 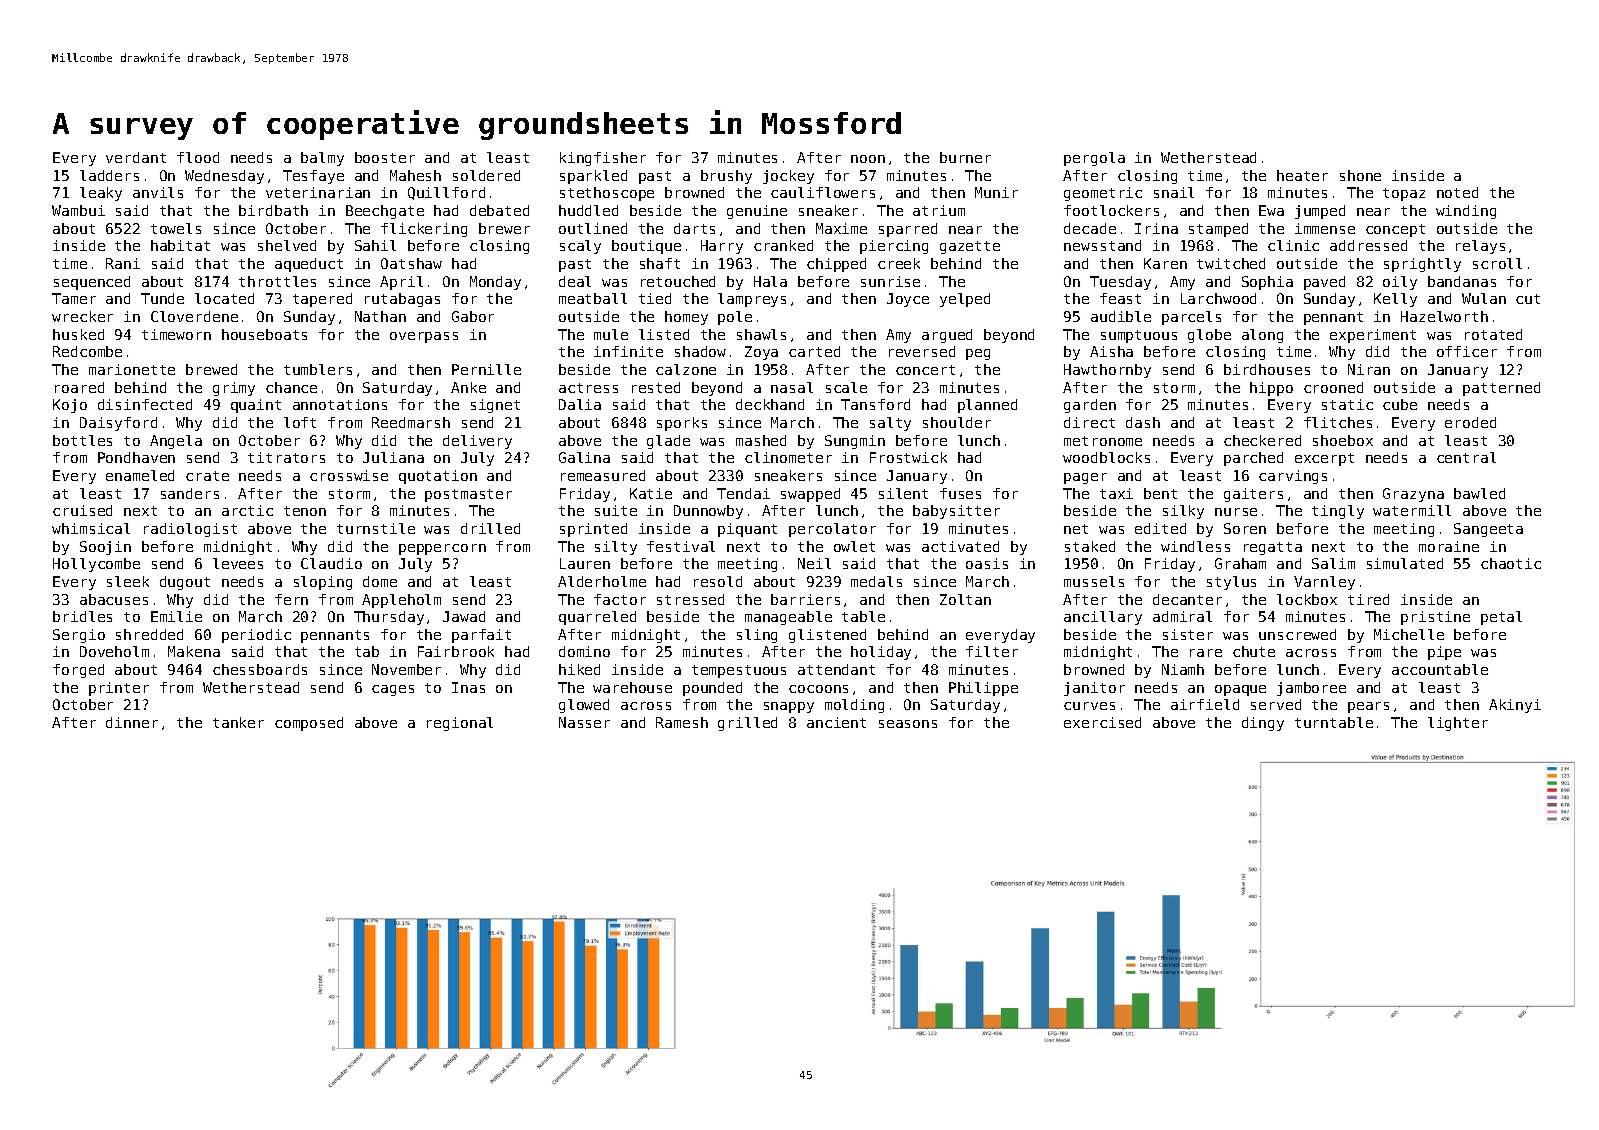 What do you see at coordinates (1501, 618) in the screenshot?
I see `petal` at bounding box center [1501, 618].
